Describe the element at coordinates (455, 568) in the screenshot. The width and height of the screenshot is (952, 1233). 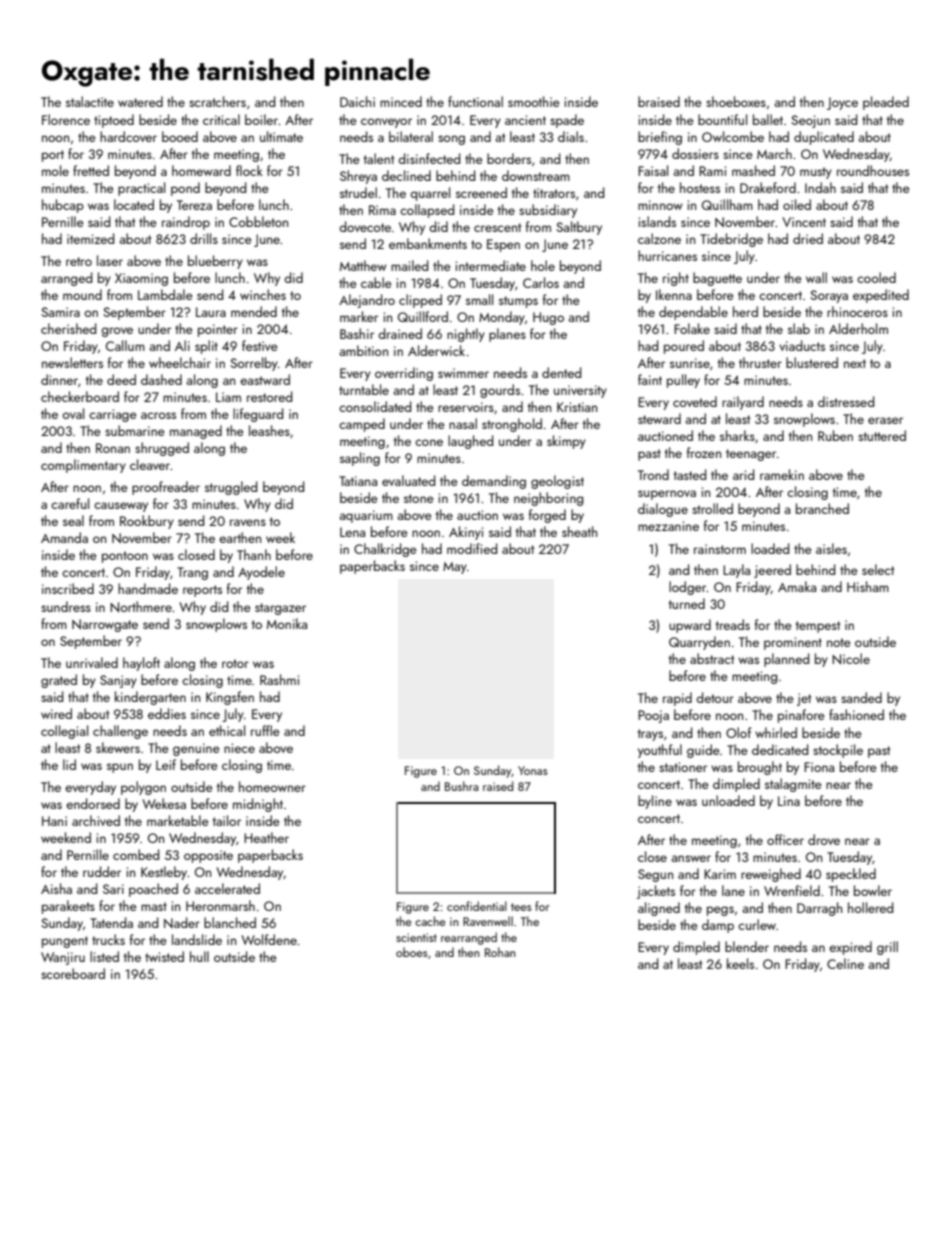
I see `May` at that location.
